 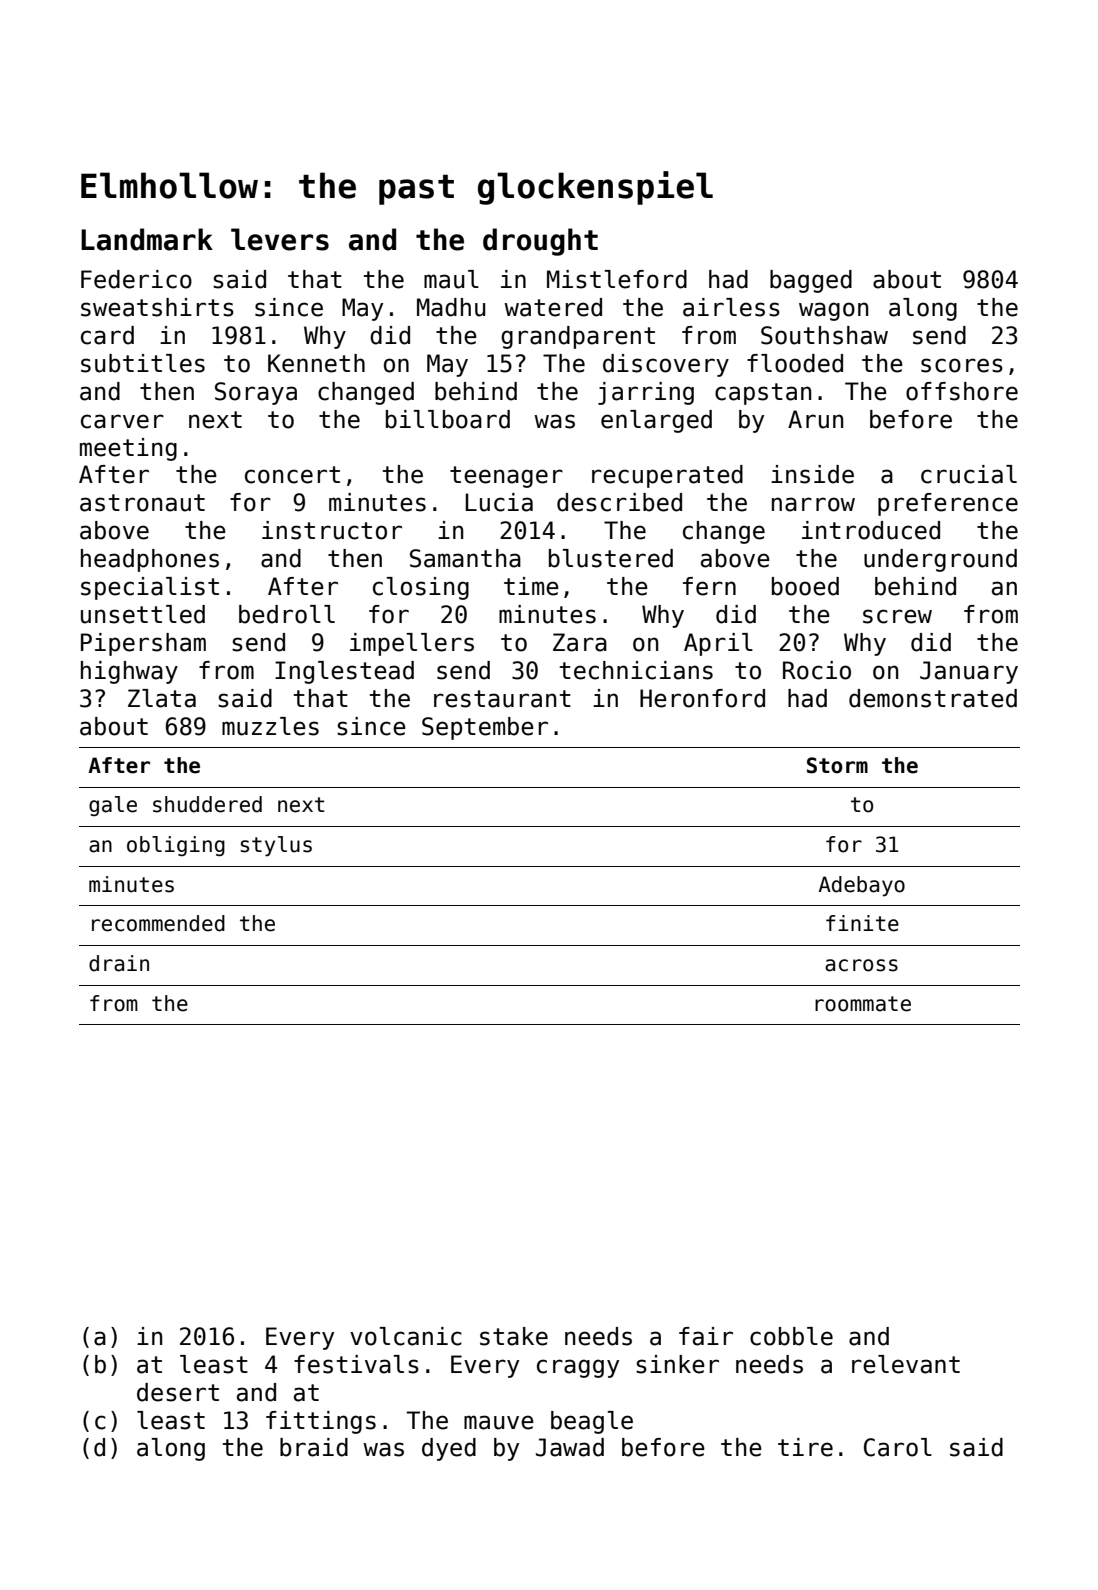 What do you see at coordinates (465, 558) in the screenshot?
I see `Samantha` at bounding box center [465, 558].
